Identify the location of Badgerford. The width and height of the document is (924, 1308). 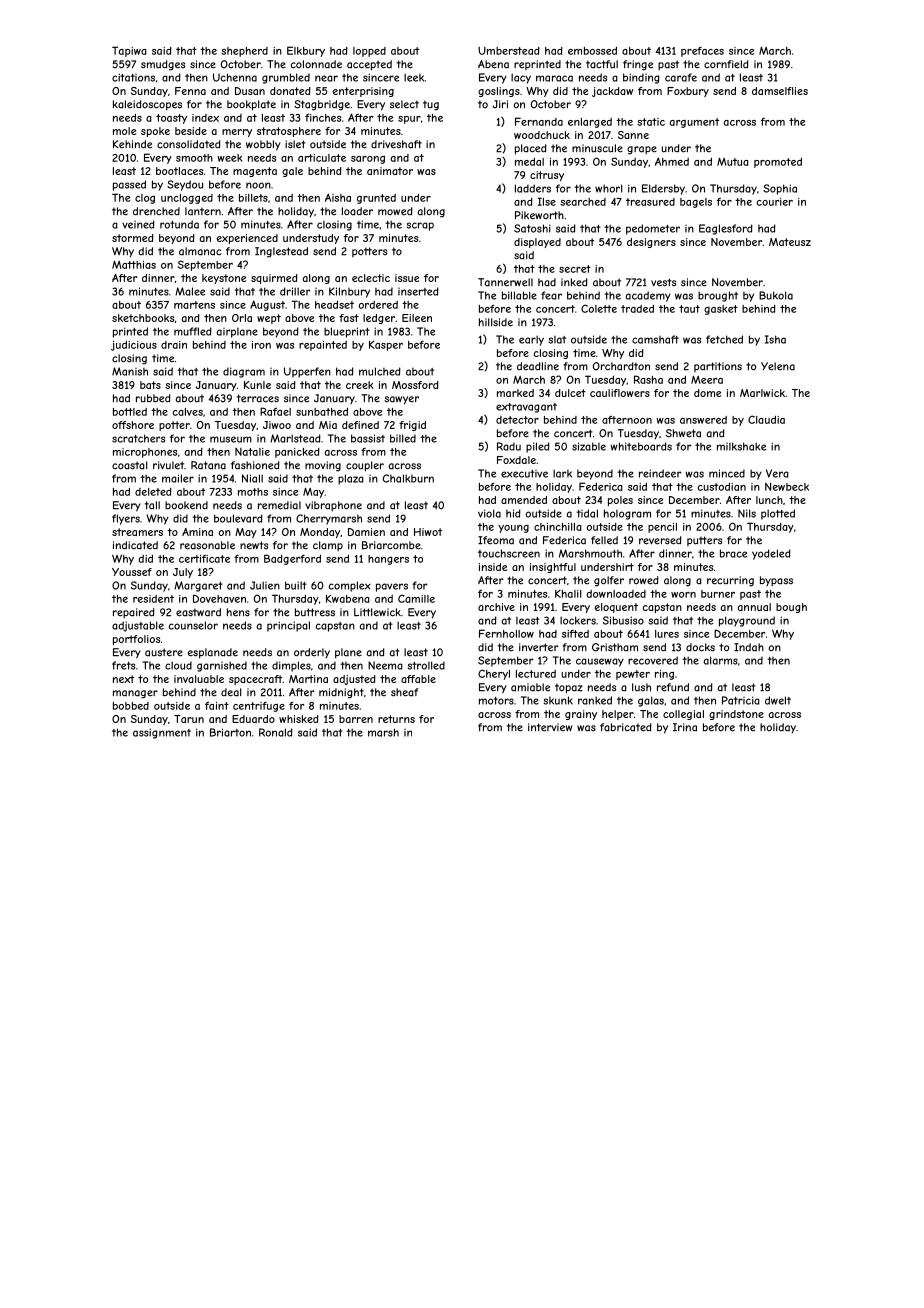
(292, 559).
